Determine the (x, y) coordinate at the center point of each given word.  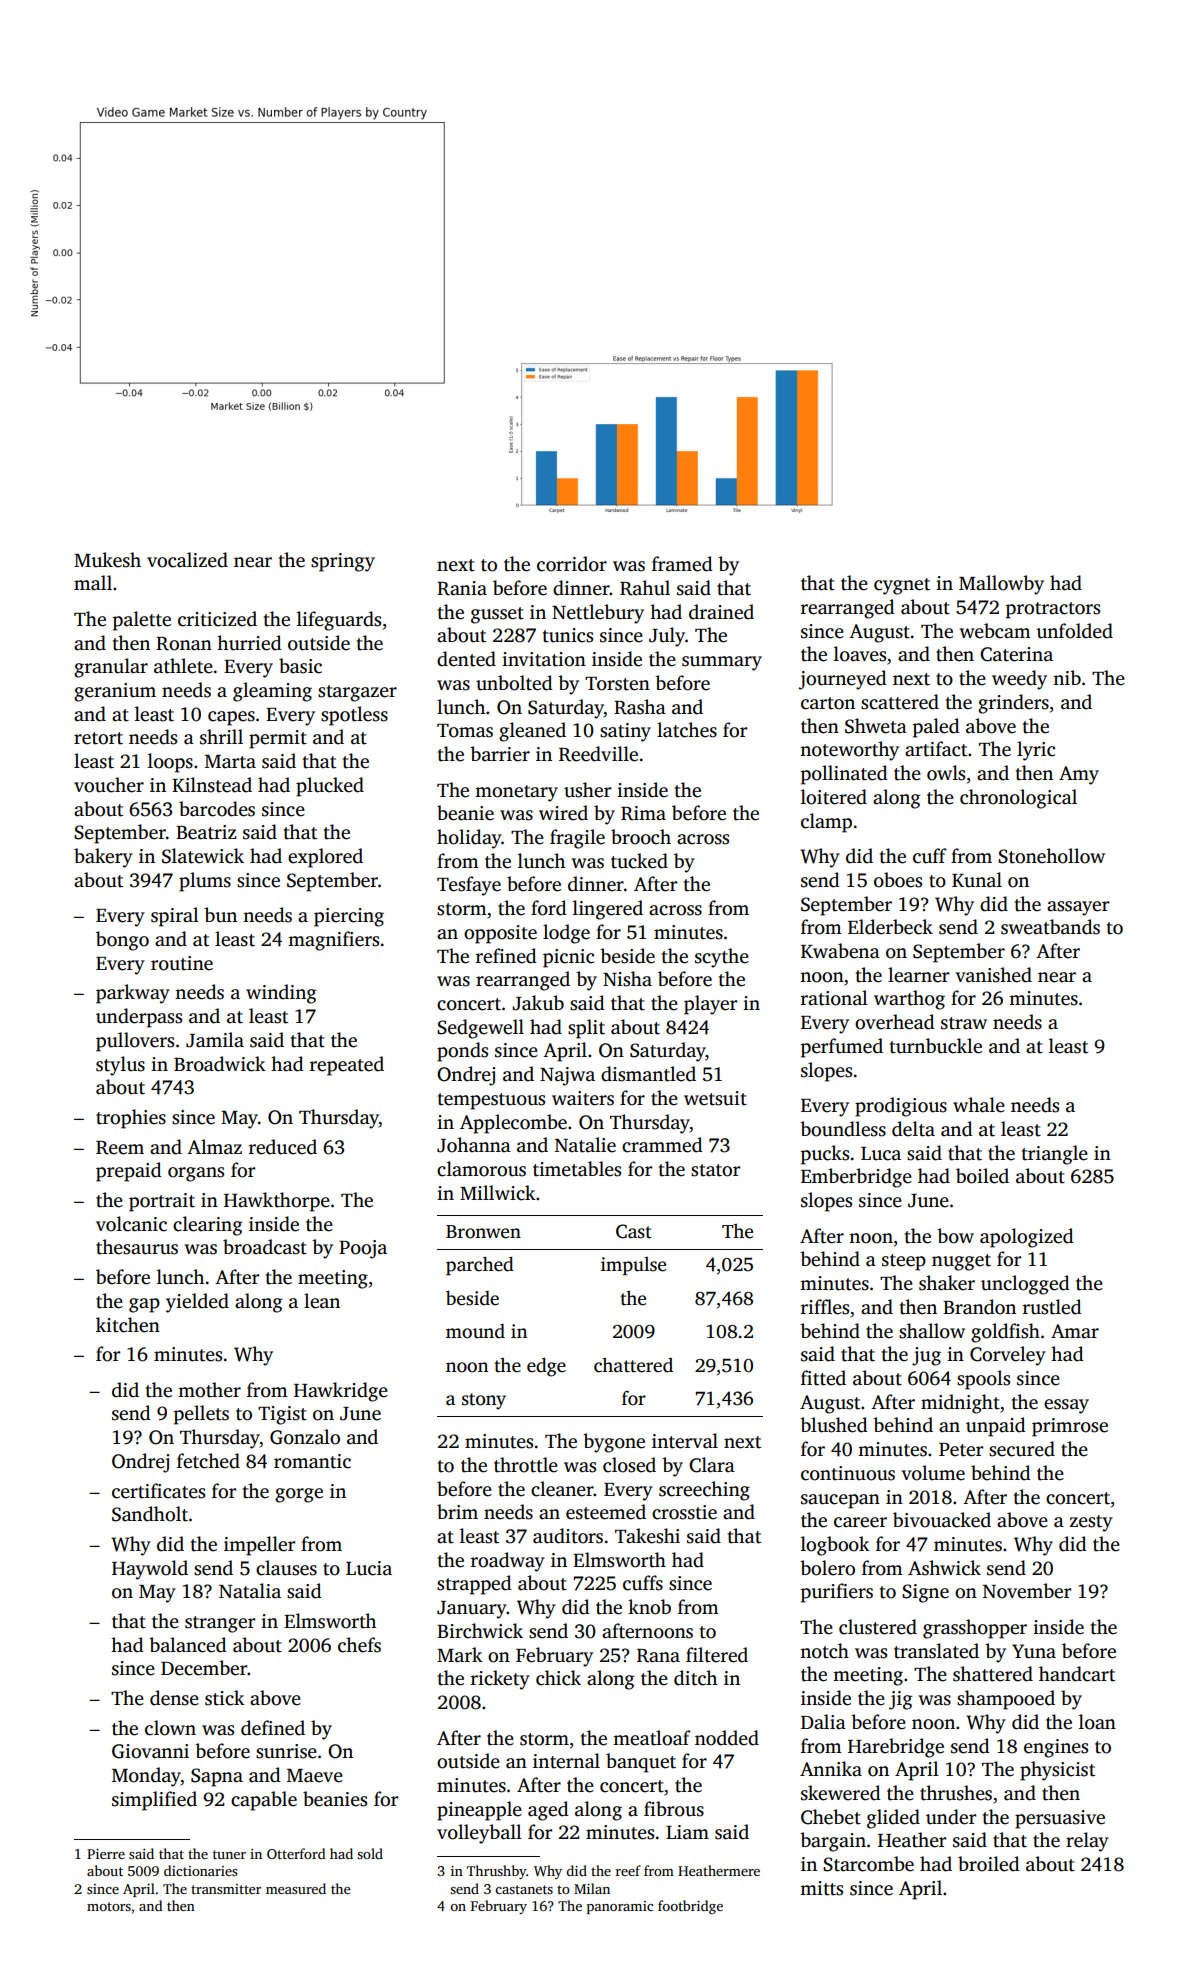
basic (300, 666)
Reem (120, 1148)
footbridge (690, 1907)
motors (109, 1906)
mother (209, 1390)
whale (979, 1105)
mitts (821, 1888)
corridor (572, 564)
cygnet (902, 586)
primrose (1070, 1427)
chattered (633, 1365)
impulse (633, 1266)
